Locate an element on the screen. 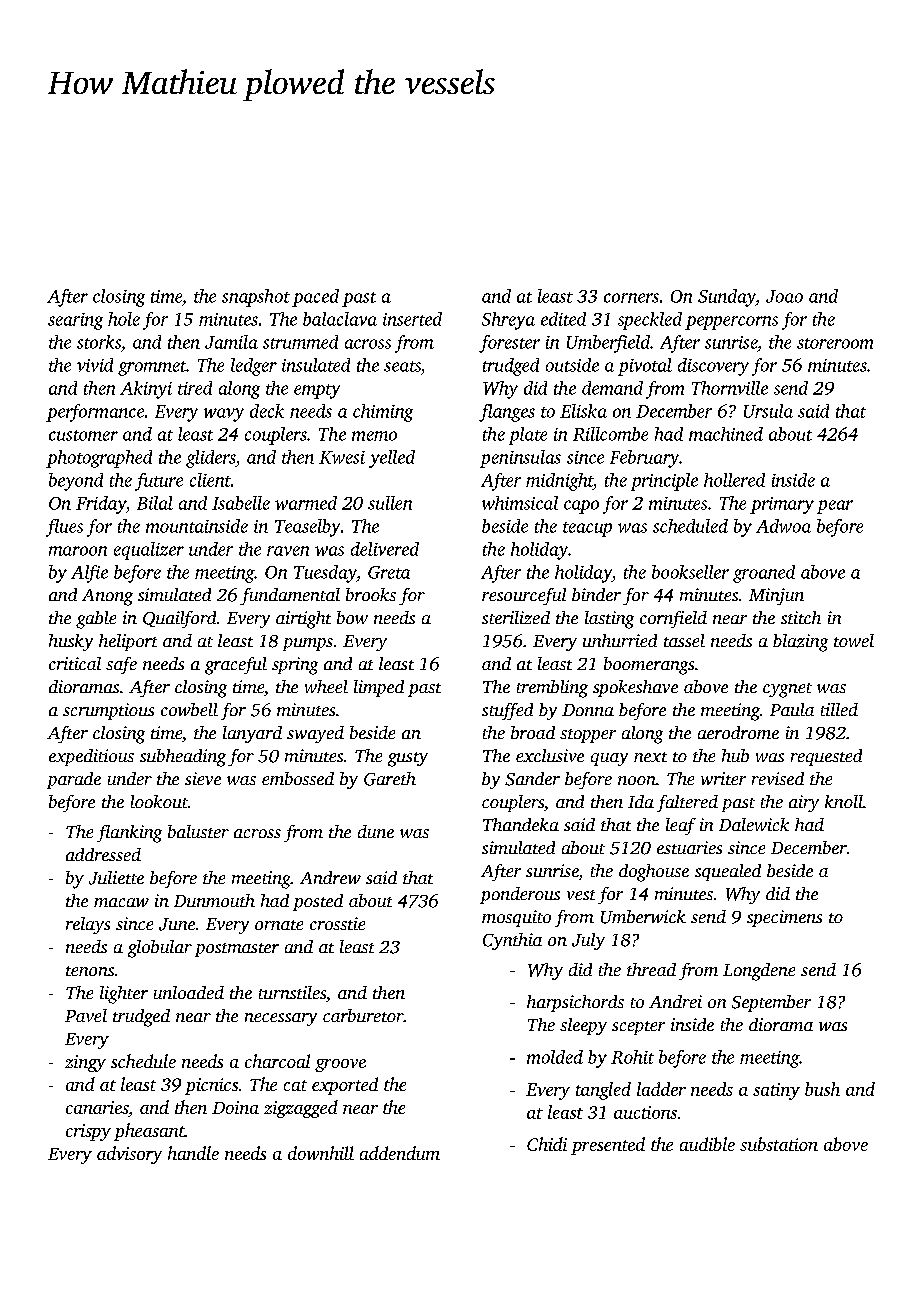  deck is located at coordinates (267, 411).
